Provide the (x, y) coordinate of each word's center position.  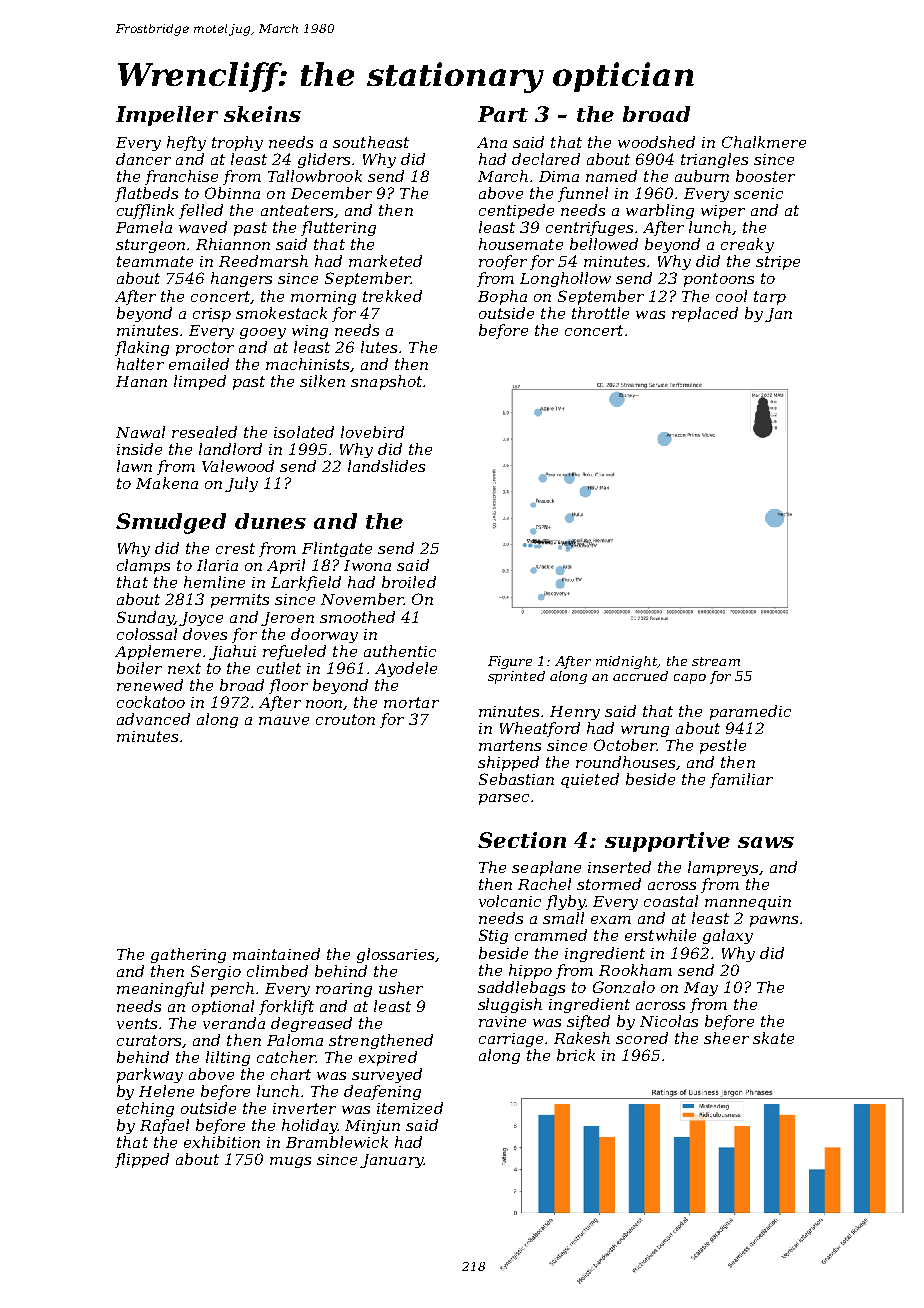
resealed (204, 432)
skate (773, 1038)
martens (510, 745)
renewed (150, 685)
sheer (726, 1038)
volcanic (510, 901)
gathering (188, 955)
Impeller (167, 116)
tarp (770, 298)
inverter (304, 1108)
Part (503, 114)
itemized (410, 1108)
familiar (741, 780)
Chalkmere (764, 142)
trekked (392, 296)
